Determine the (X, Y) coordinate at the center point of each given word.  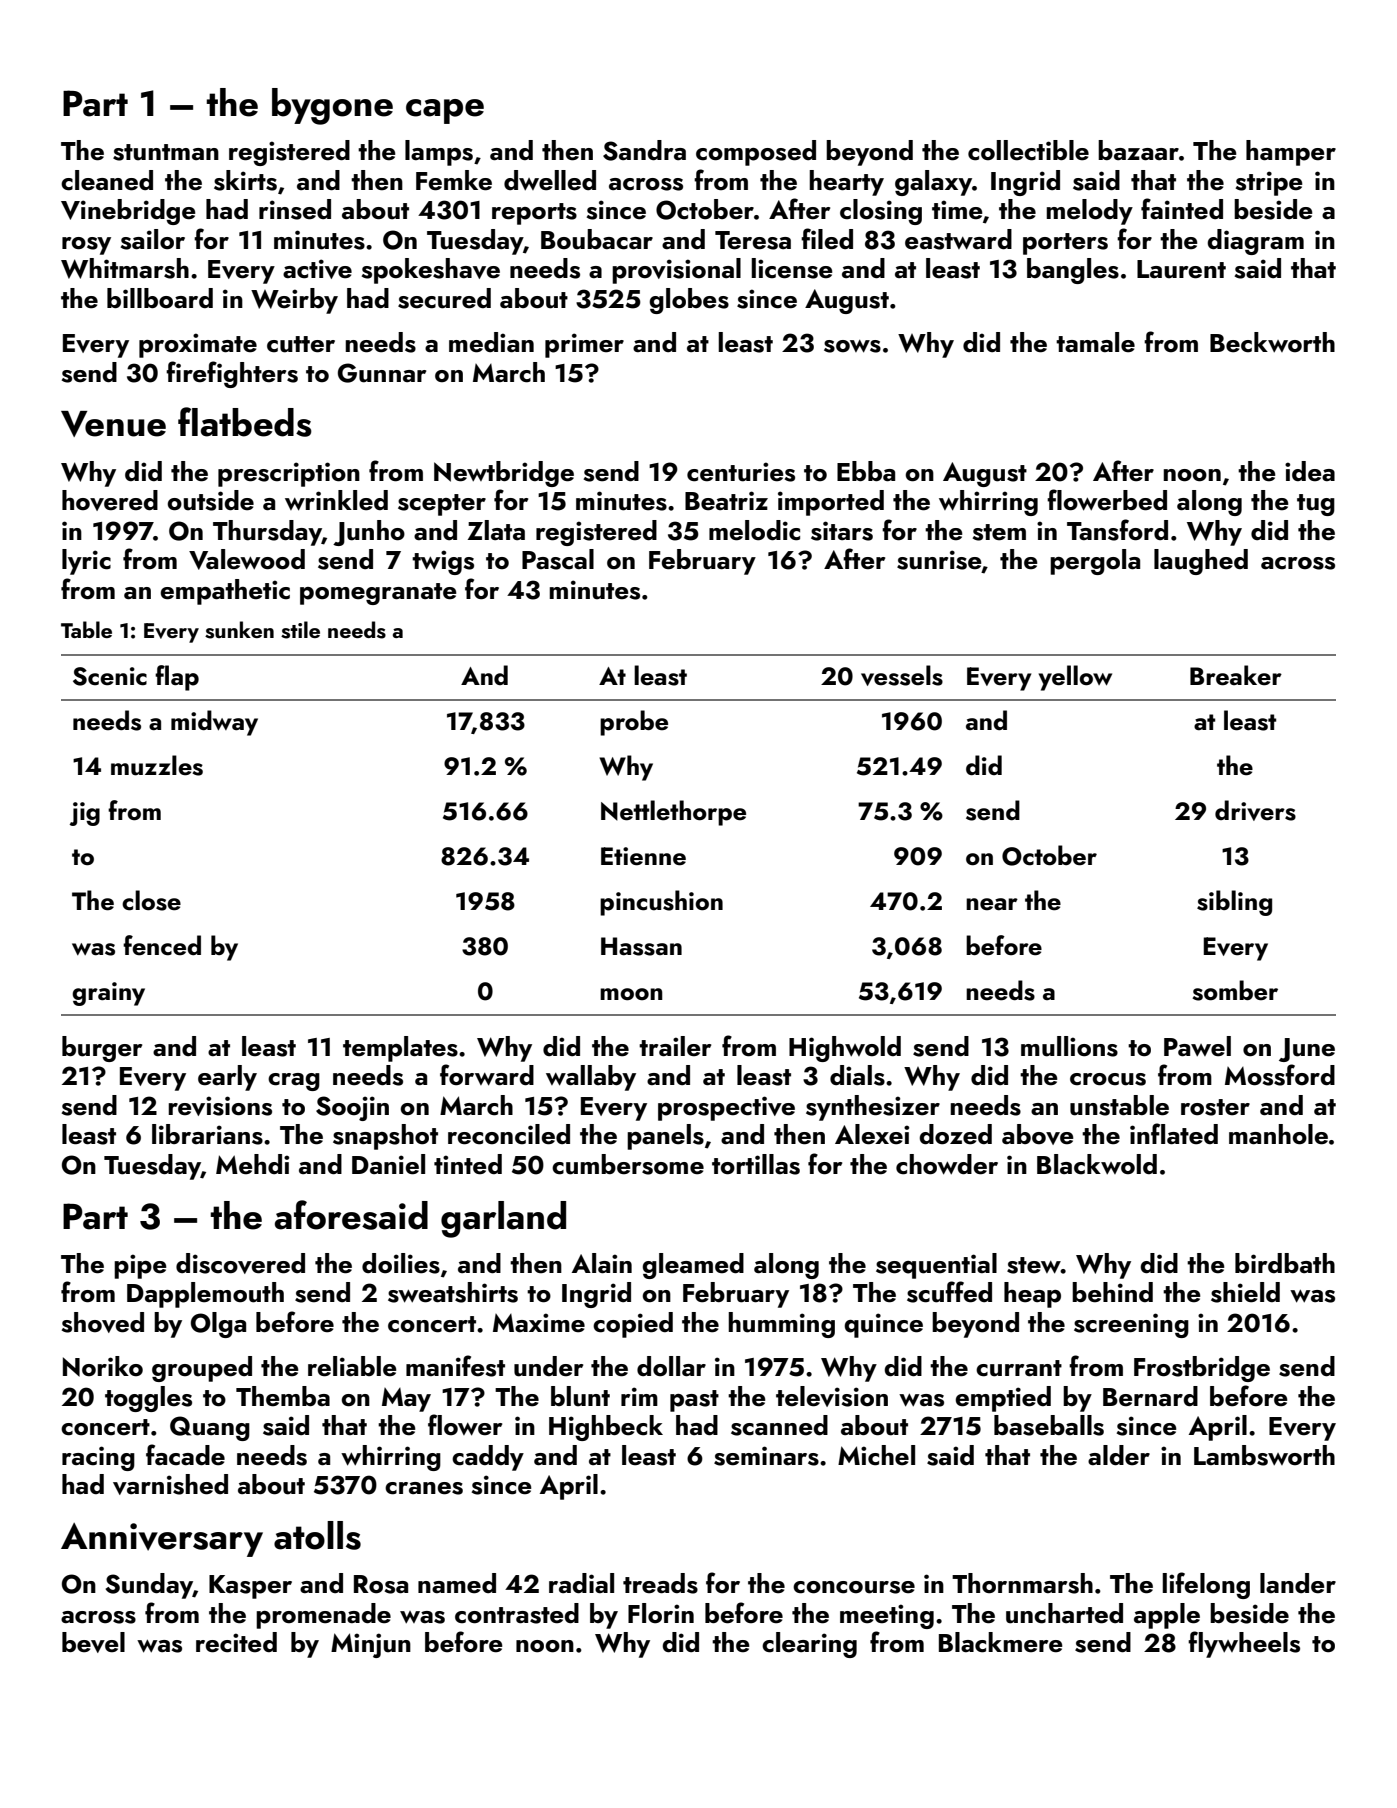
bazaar (1138, 150)
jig (84, 814)
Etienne (643, 856)
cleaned (107, 180)
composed (756, 153)
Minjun (371, 1645)
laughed (1201, 562)
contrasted (517, 1613)
